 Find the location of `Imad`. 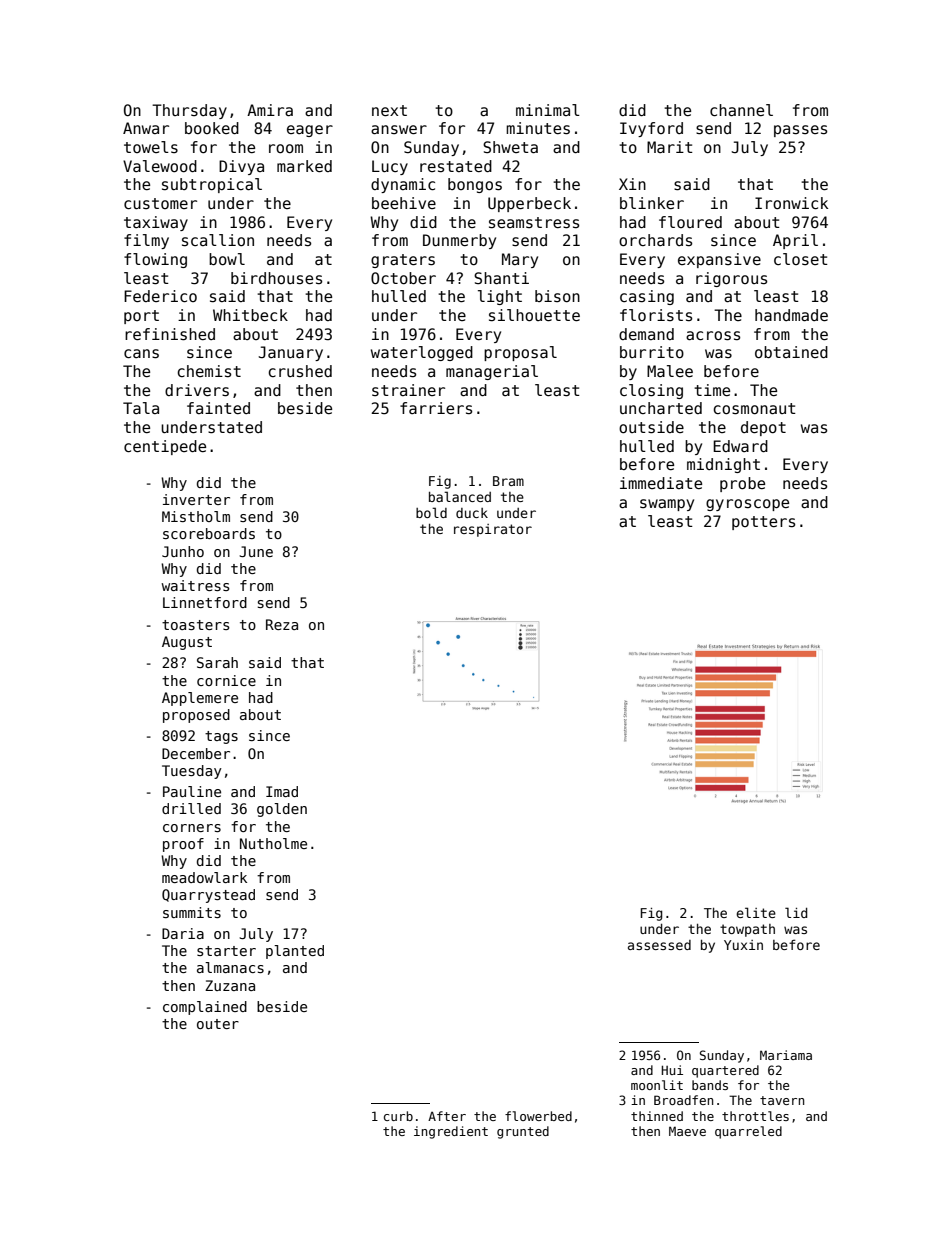

Imad is located at coordinates (282, 791).
